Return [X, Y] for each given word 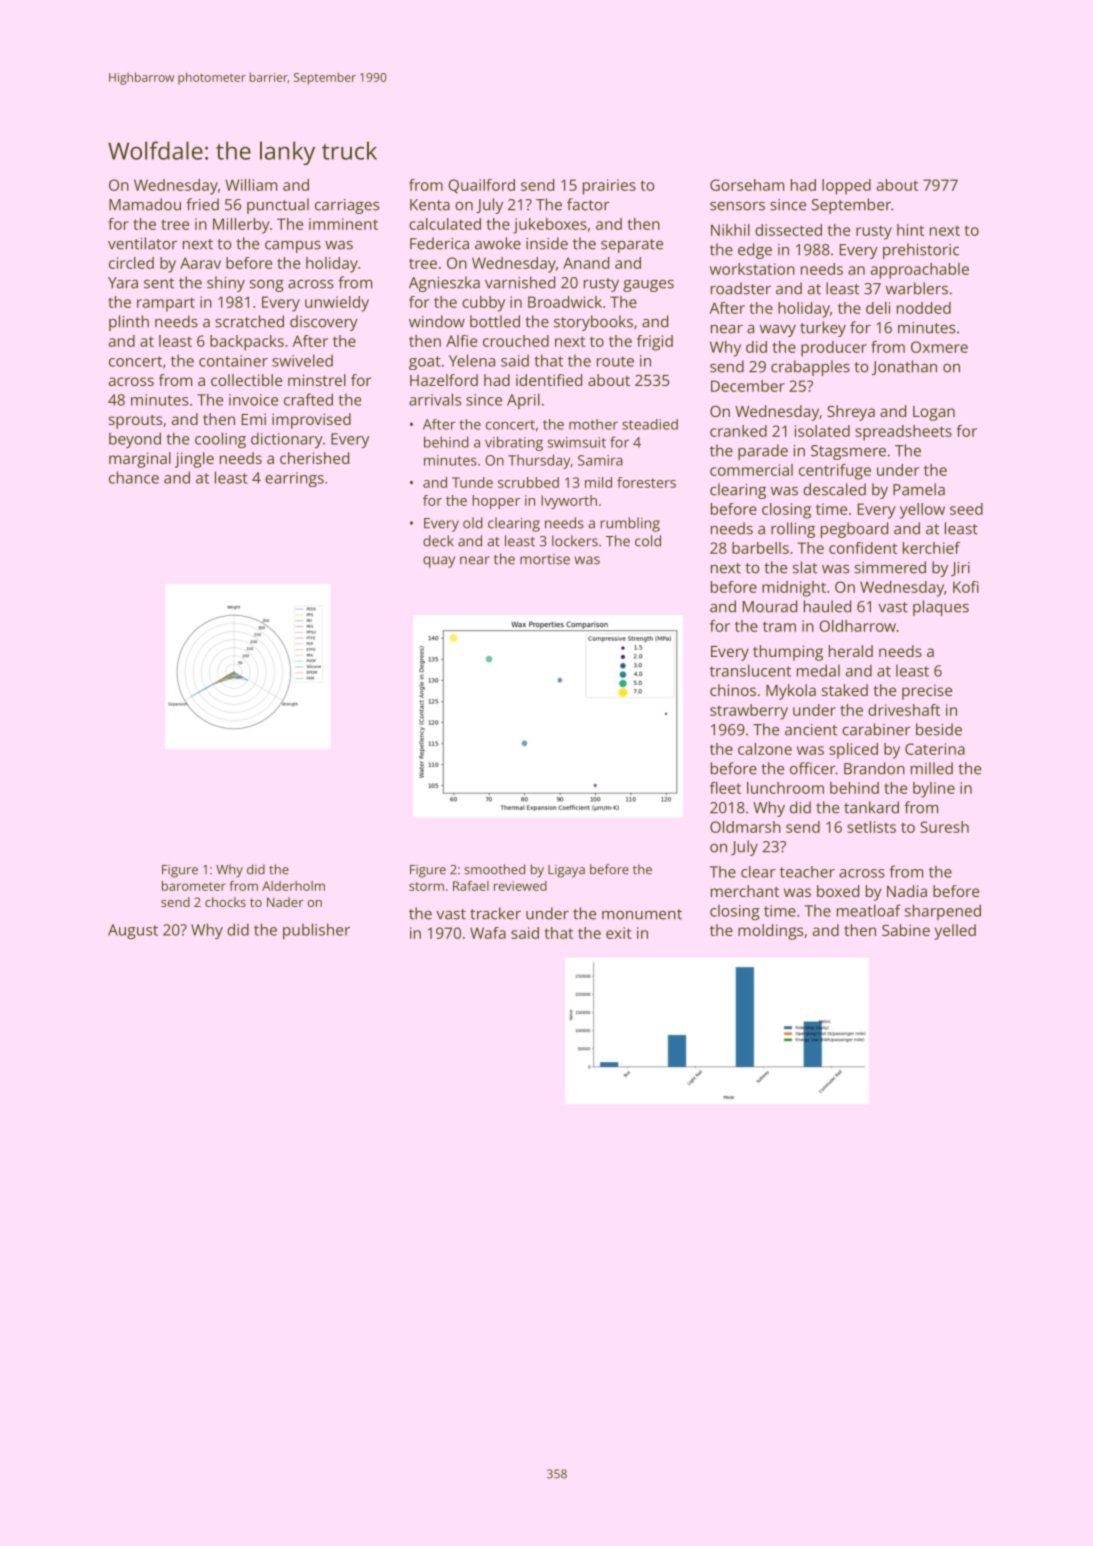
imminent [343, 224]
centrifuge [835, 472]
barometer [194, 886]
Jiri [960, 569]
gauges [648, 286]
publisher [316, 931]
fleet [725, 788]
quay [439, 562]
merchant [745, 891]
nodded [924, 308]
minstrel [317, 380]
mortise [545, 559]
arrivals [435, 399]
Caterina [935, 749]
